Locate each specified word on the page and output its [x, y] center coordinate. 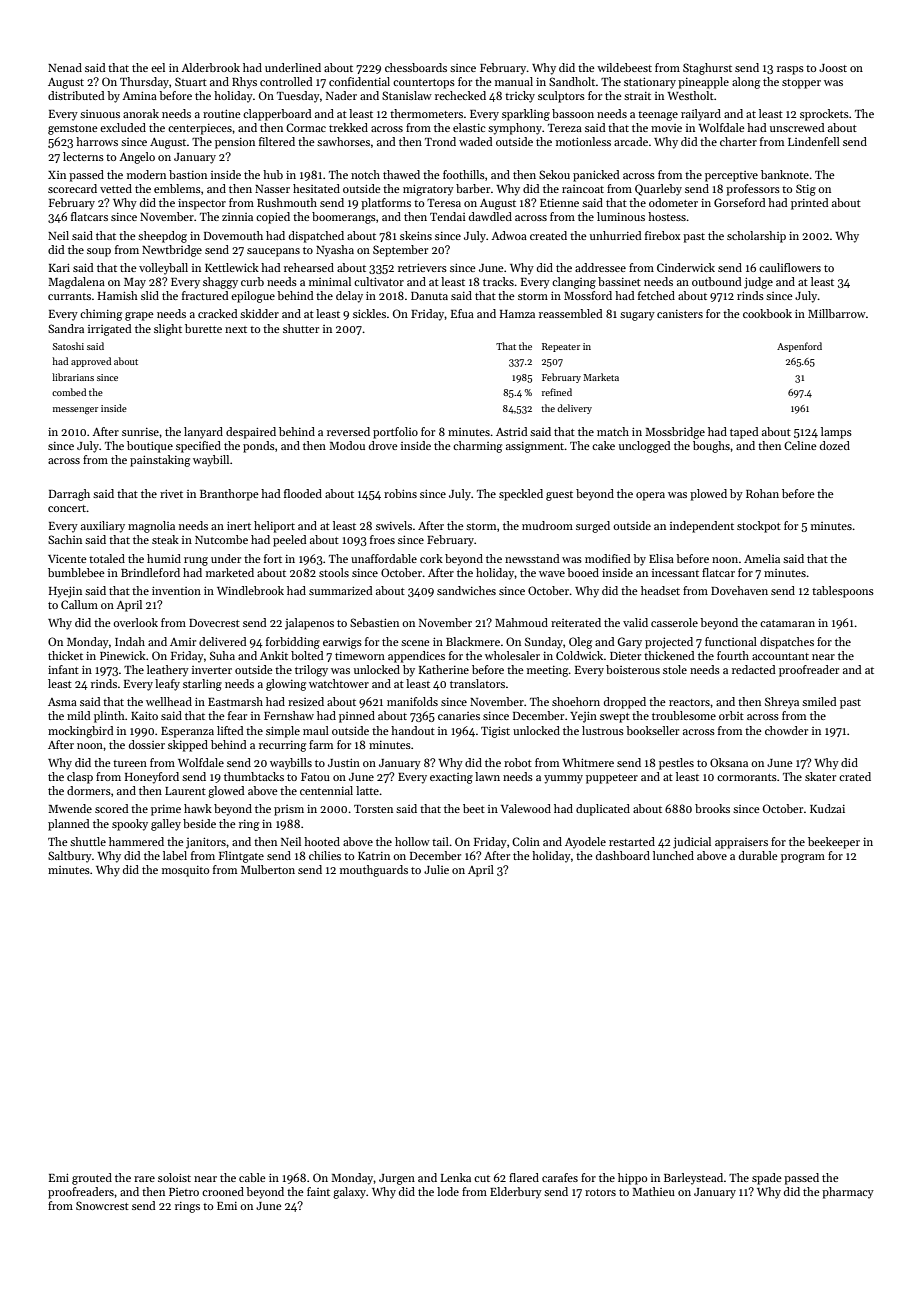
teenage [658, 116]
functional [731, 641]
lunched [673, 855]
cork [431, 558]
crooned [223, 1191]
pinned [357, 717]
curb [252, 281]
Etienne [559, 203]
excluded [123, 127]
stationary [650, 83]
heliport [274, 527]
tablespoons [843, 592]
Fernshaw [289, 715]
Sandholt [572, 81]
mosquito [185, 871]
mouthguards [374, 871]
